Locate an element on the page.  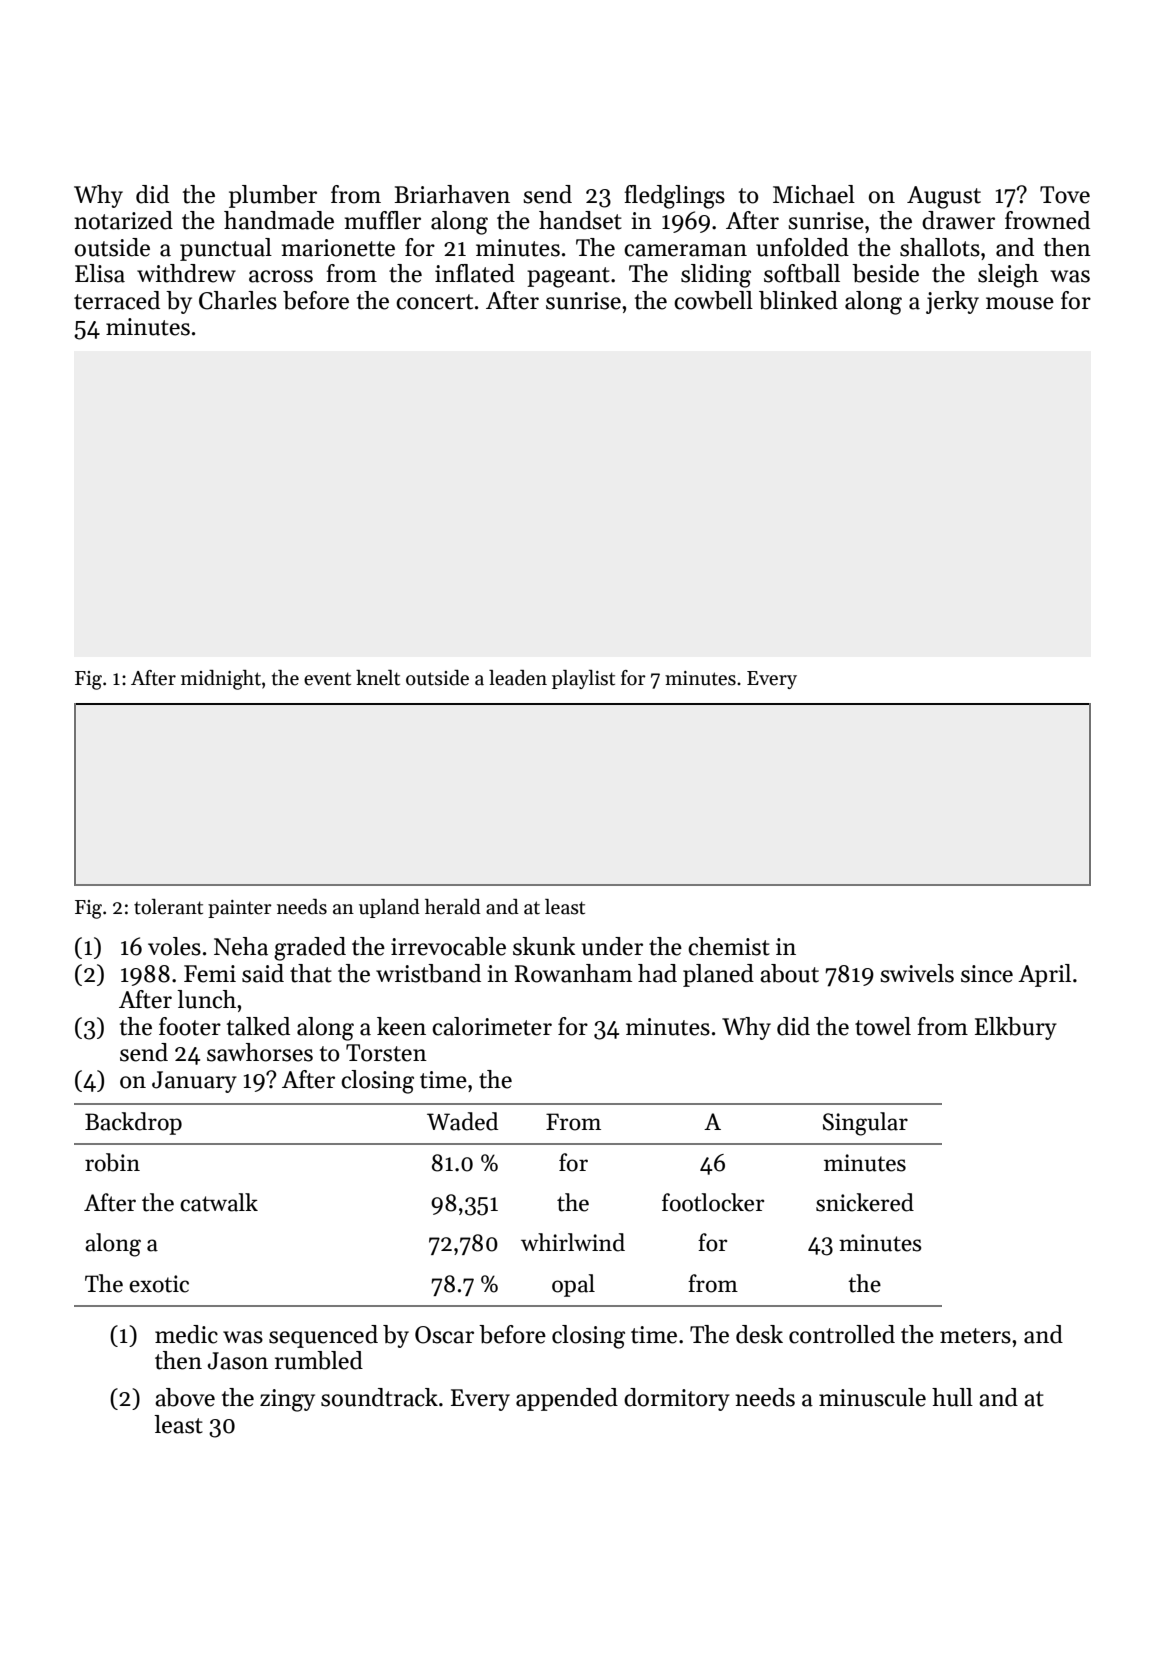
mouse is located at coordinates (1020, 303).
